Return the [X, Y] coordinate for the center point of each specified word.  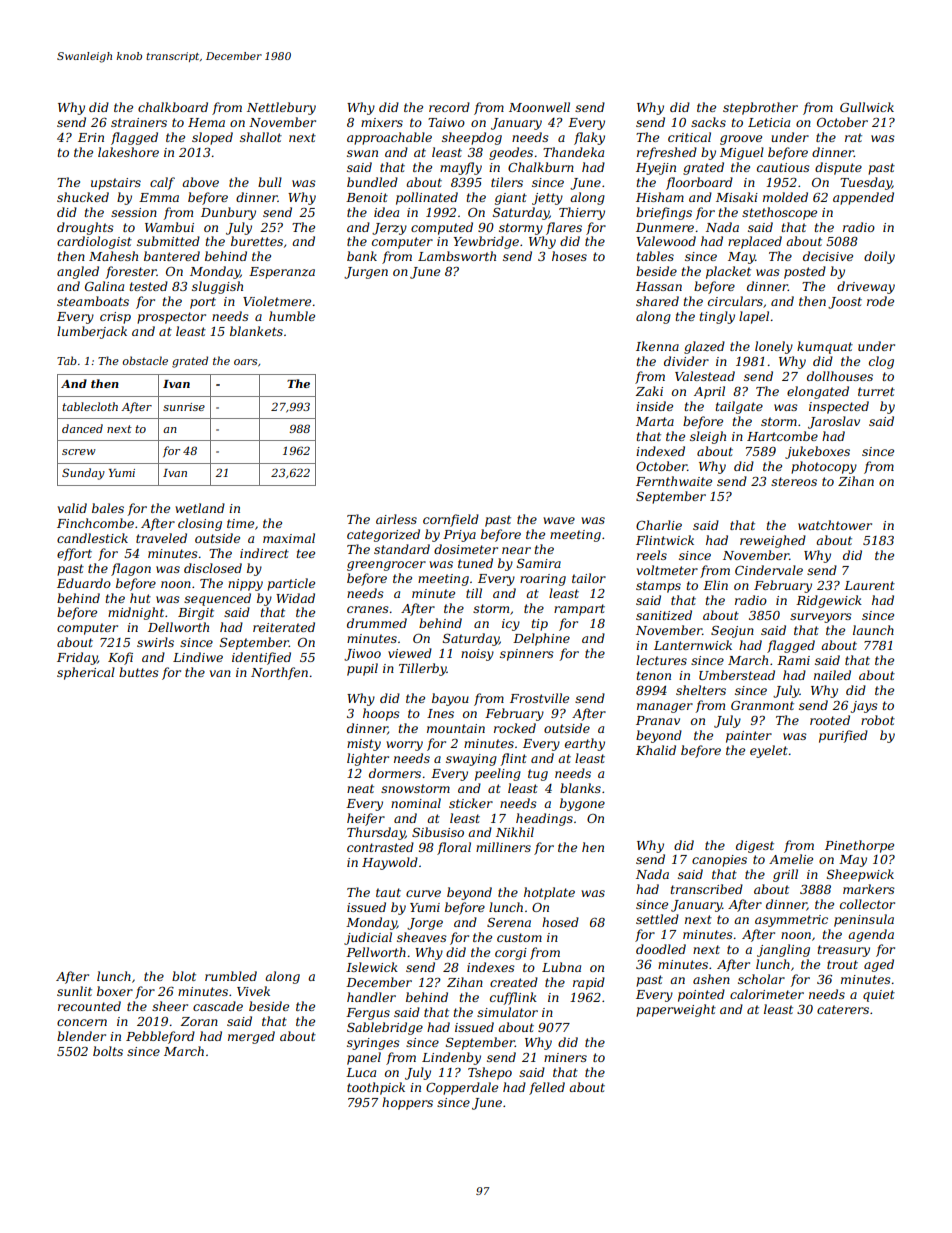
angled [78, 272]
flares [564, 228]
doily [879, 257]
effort [74, 554]
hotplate [549, 893]
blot [184, 976]
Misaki [737, 197]
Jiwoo [362, 655]
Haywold [390, 863]
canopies [719, 861]
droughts [85, 228]
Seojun [732, 632]
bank [362, 256]
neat [360, 788]
